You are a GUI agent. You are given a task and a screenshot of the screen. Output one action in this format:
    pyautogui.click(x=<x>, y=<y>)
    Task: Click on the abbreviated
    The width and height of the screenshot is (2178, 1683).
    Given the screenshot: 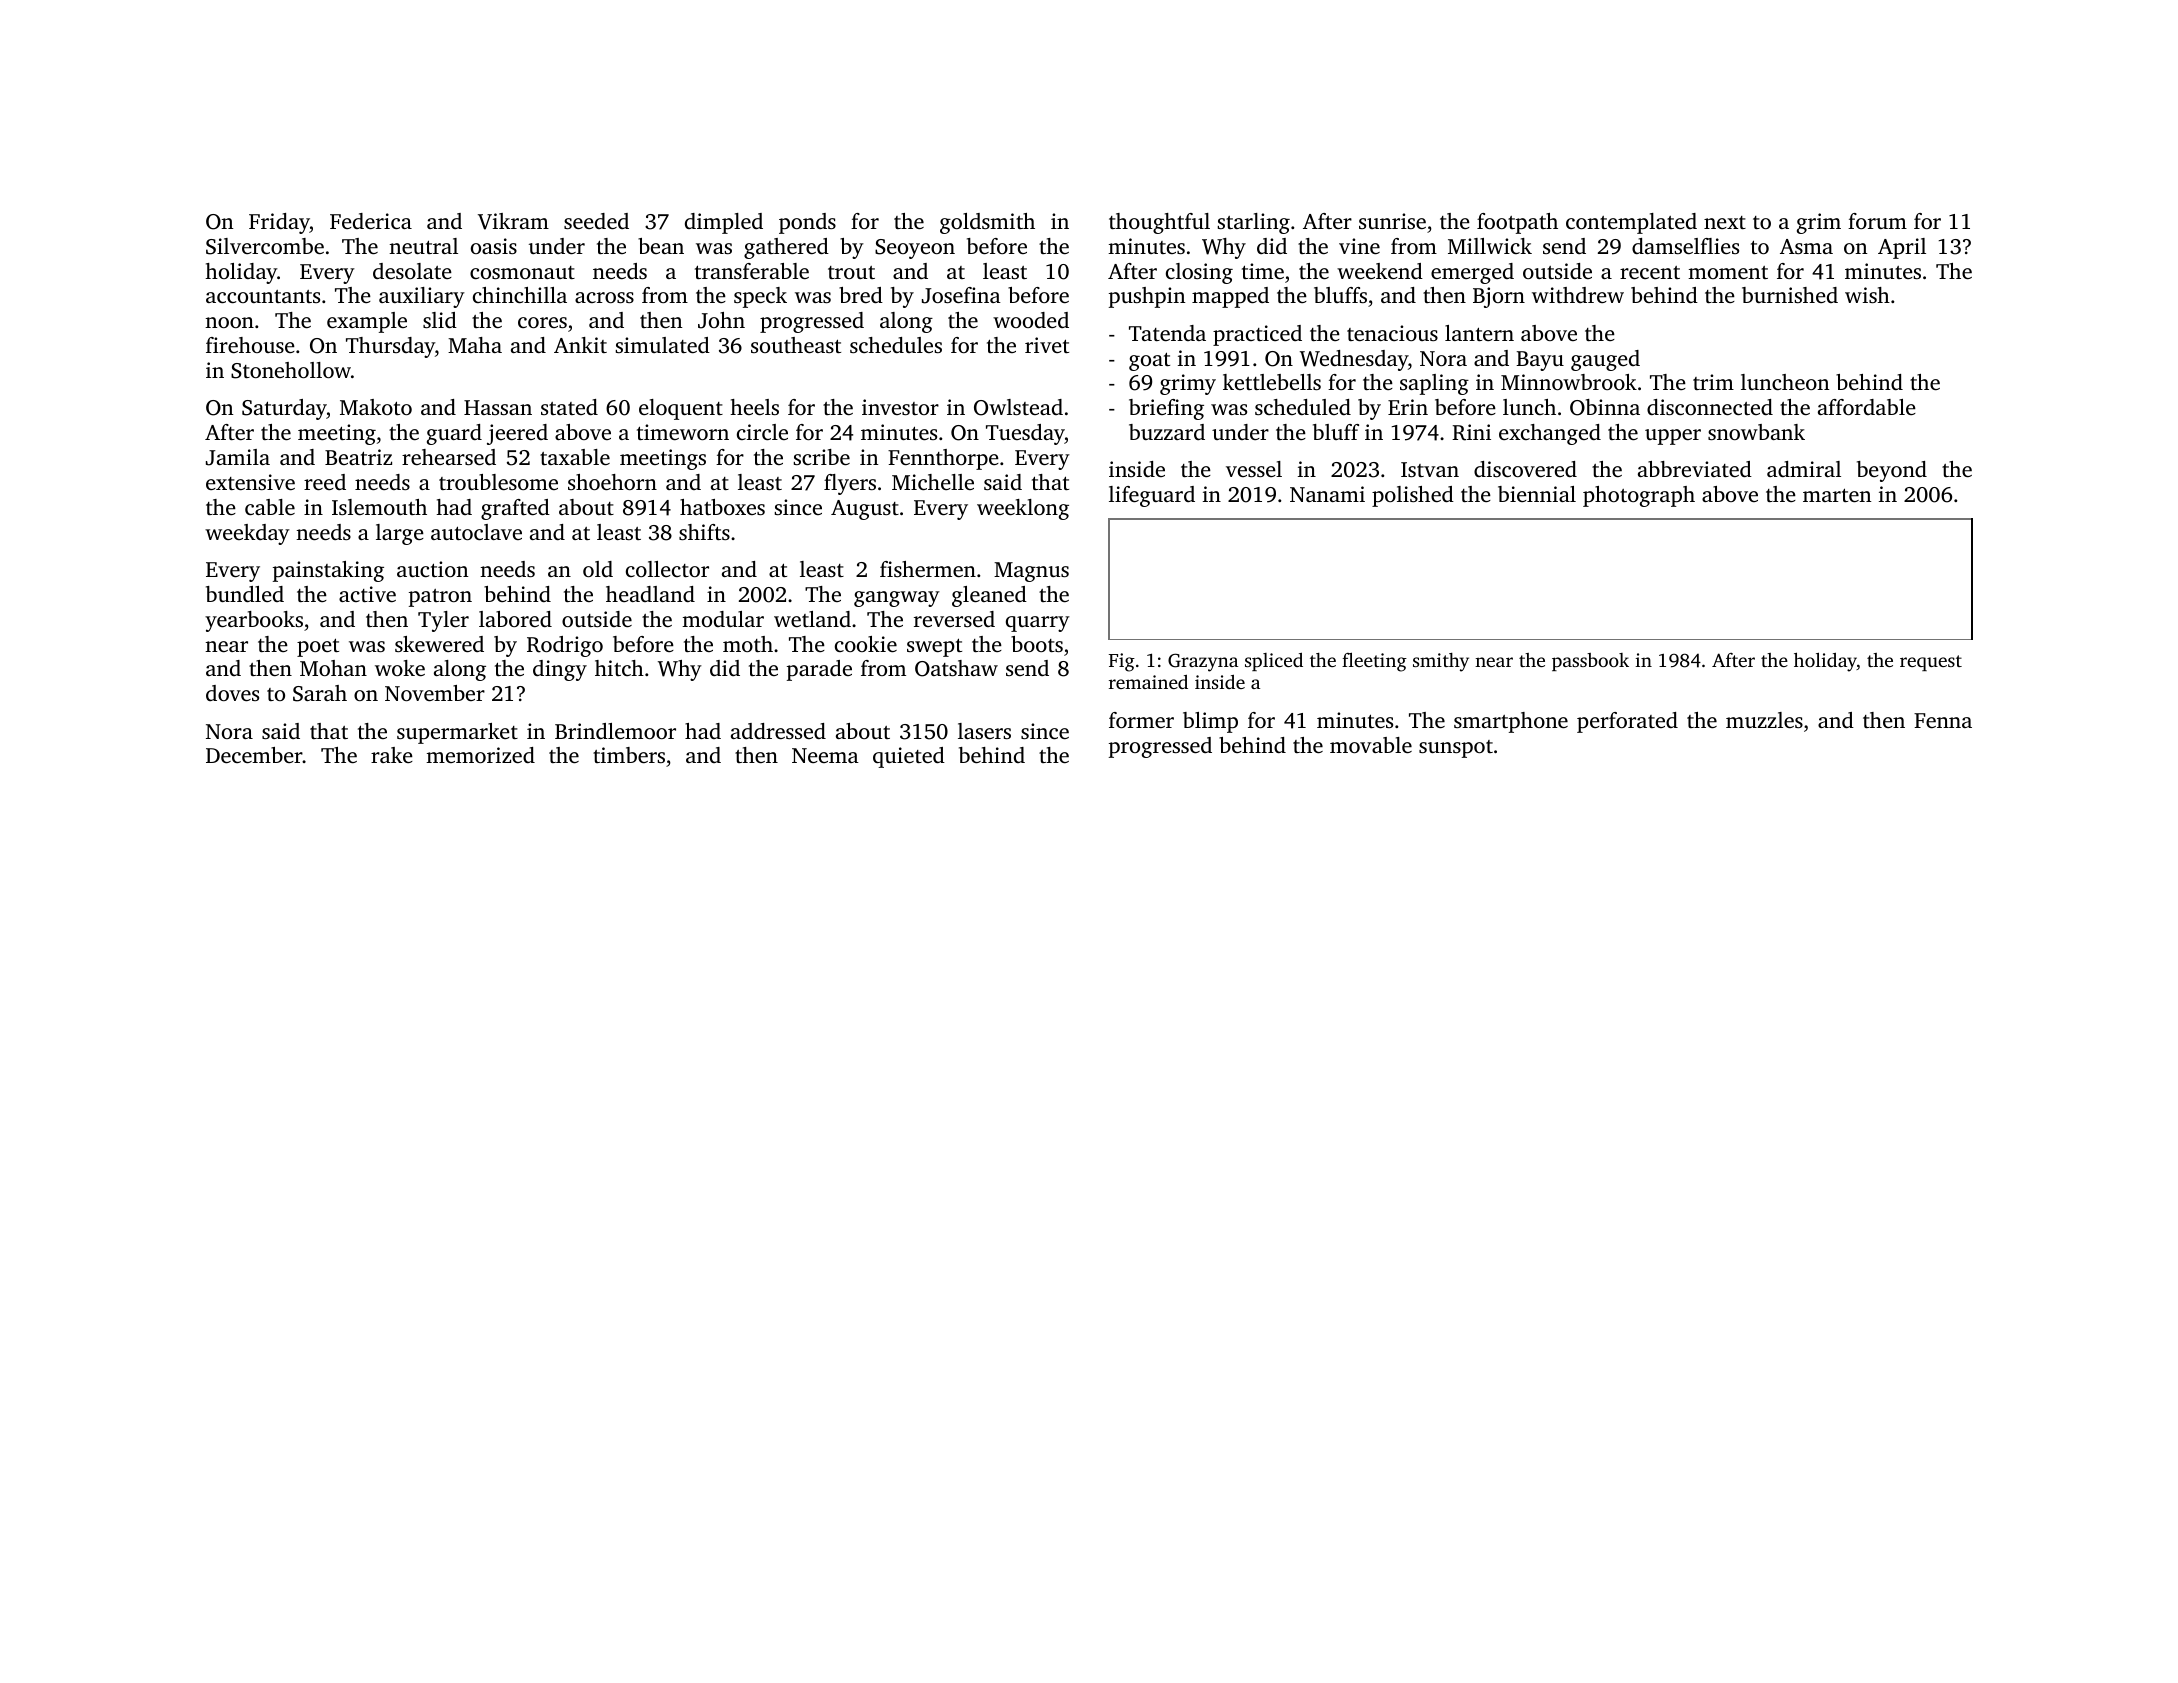 What is the action you would take?
    pyautogui.click(x=1695, y=469)
